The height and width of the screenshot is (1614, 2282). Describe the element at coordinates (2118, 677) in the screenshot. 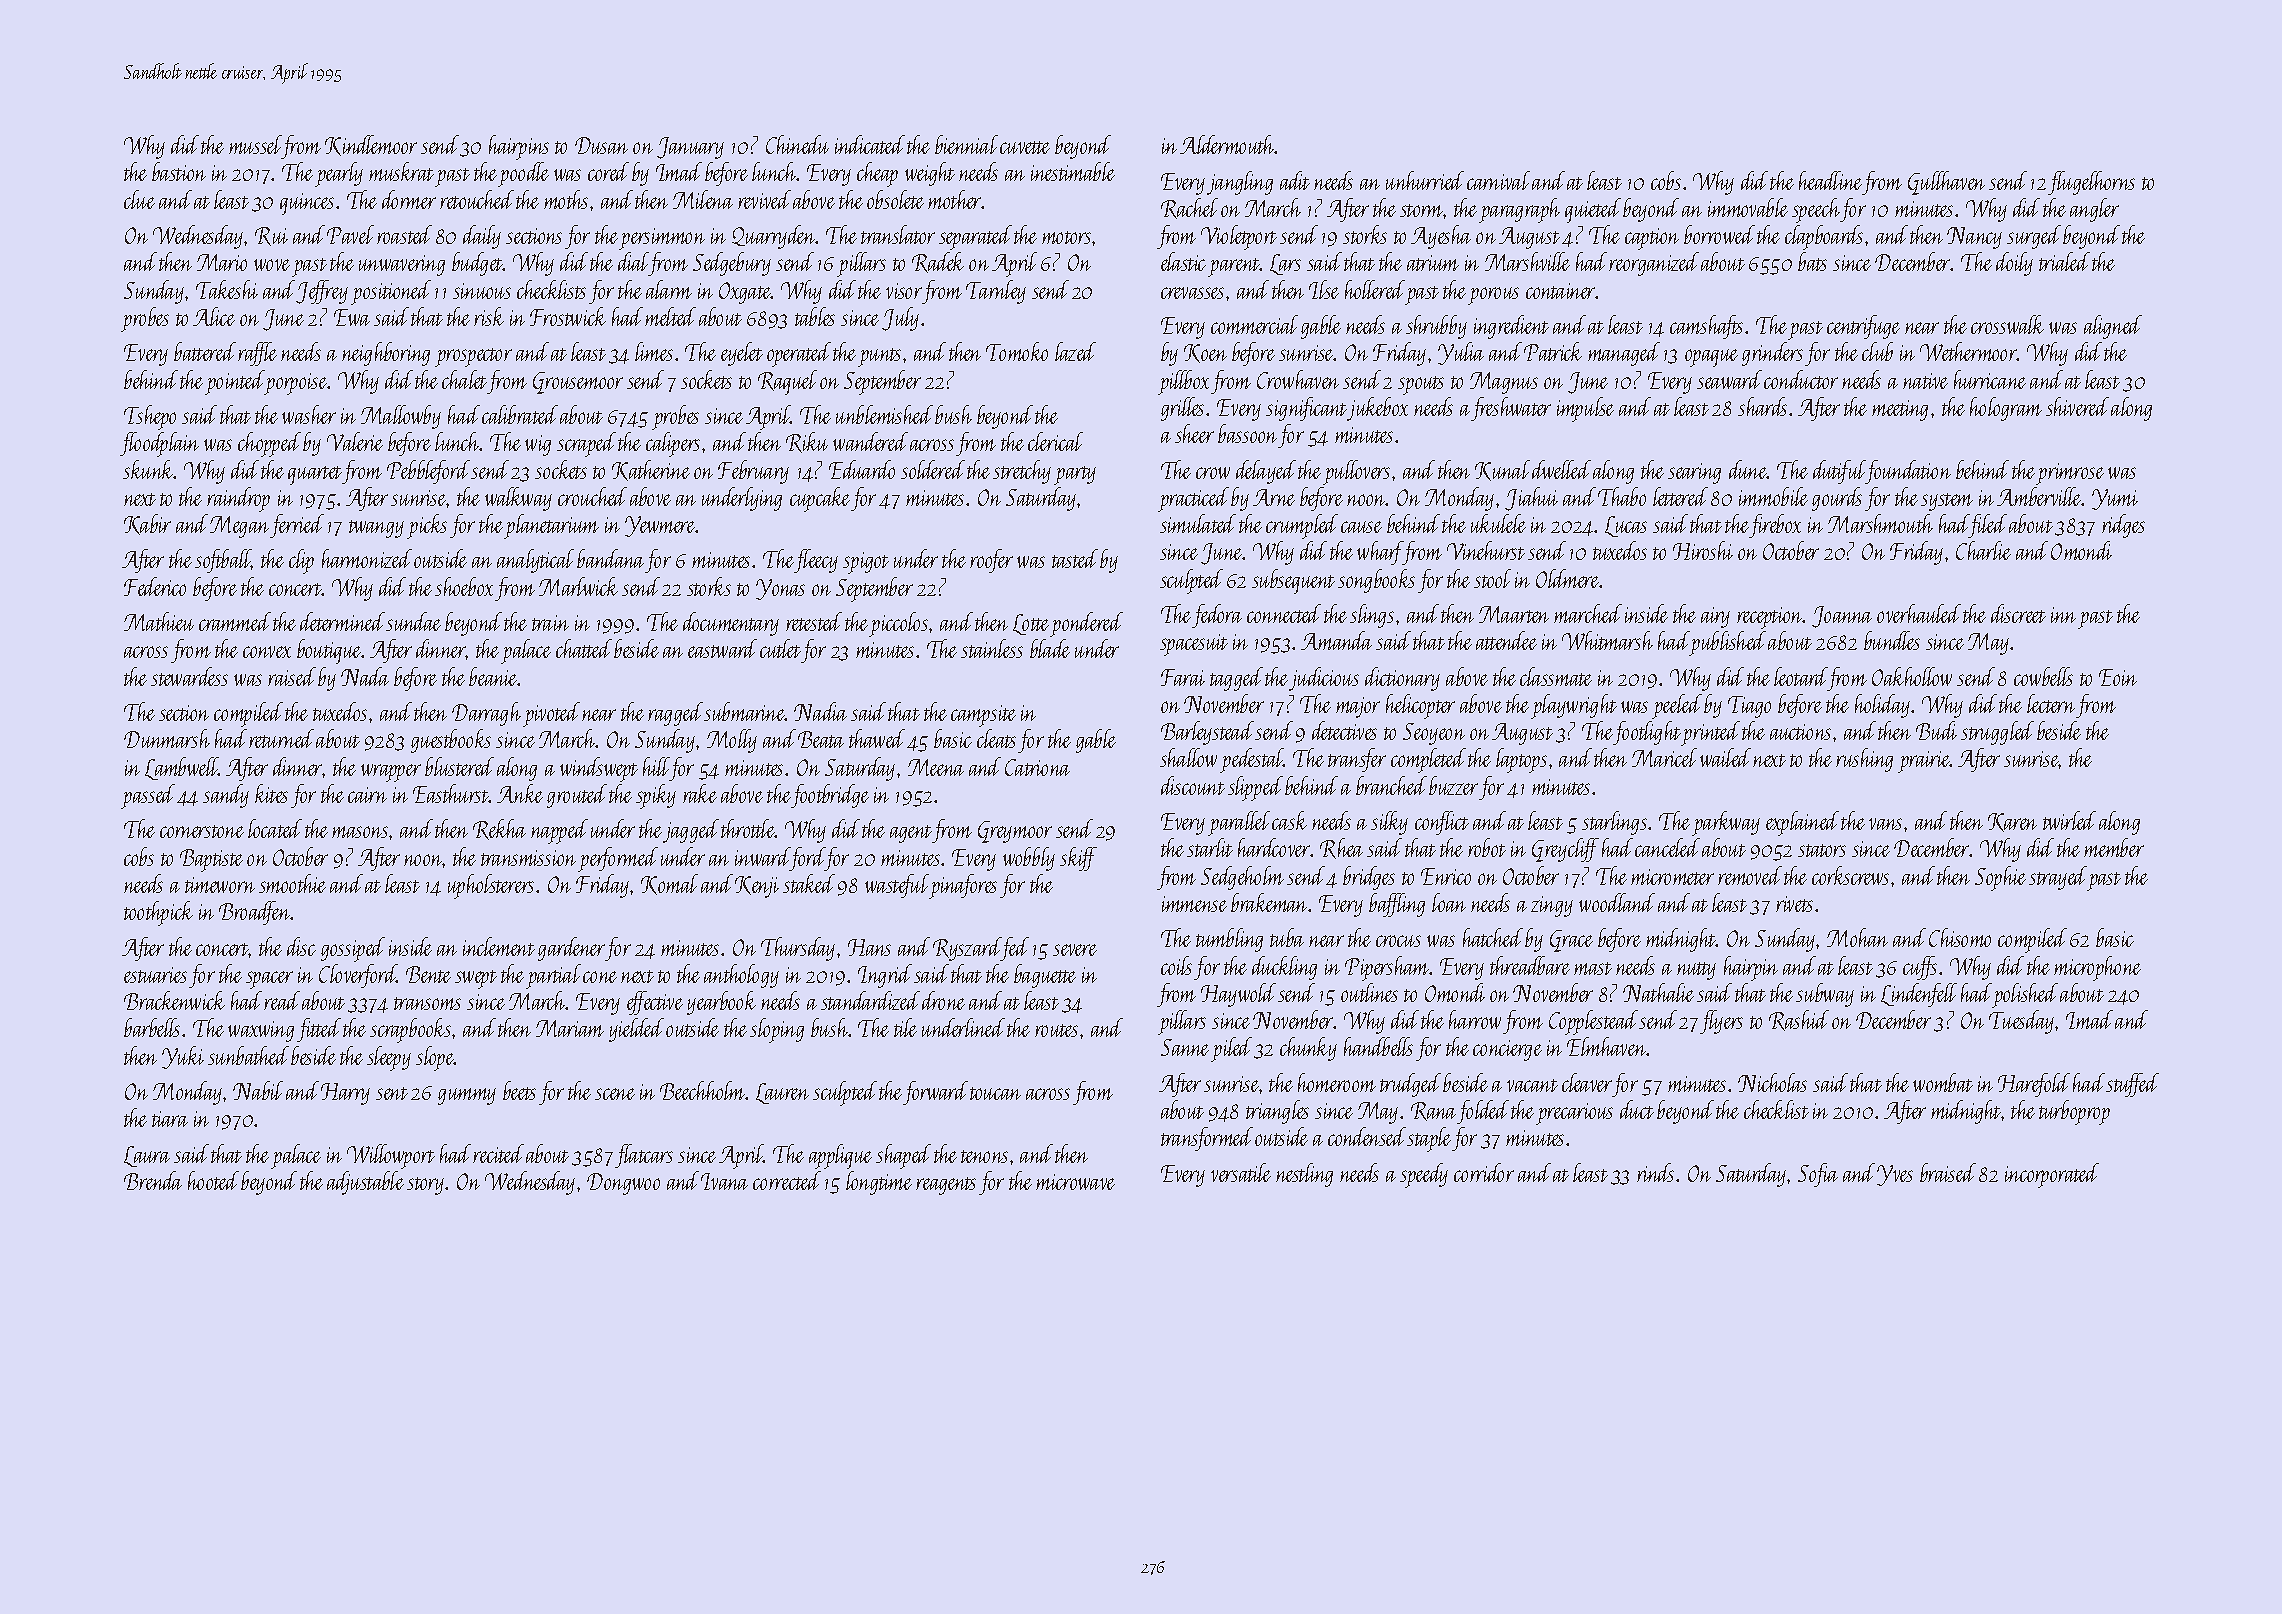

I see `Eoin` at that location.
